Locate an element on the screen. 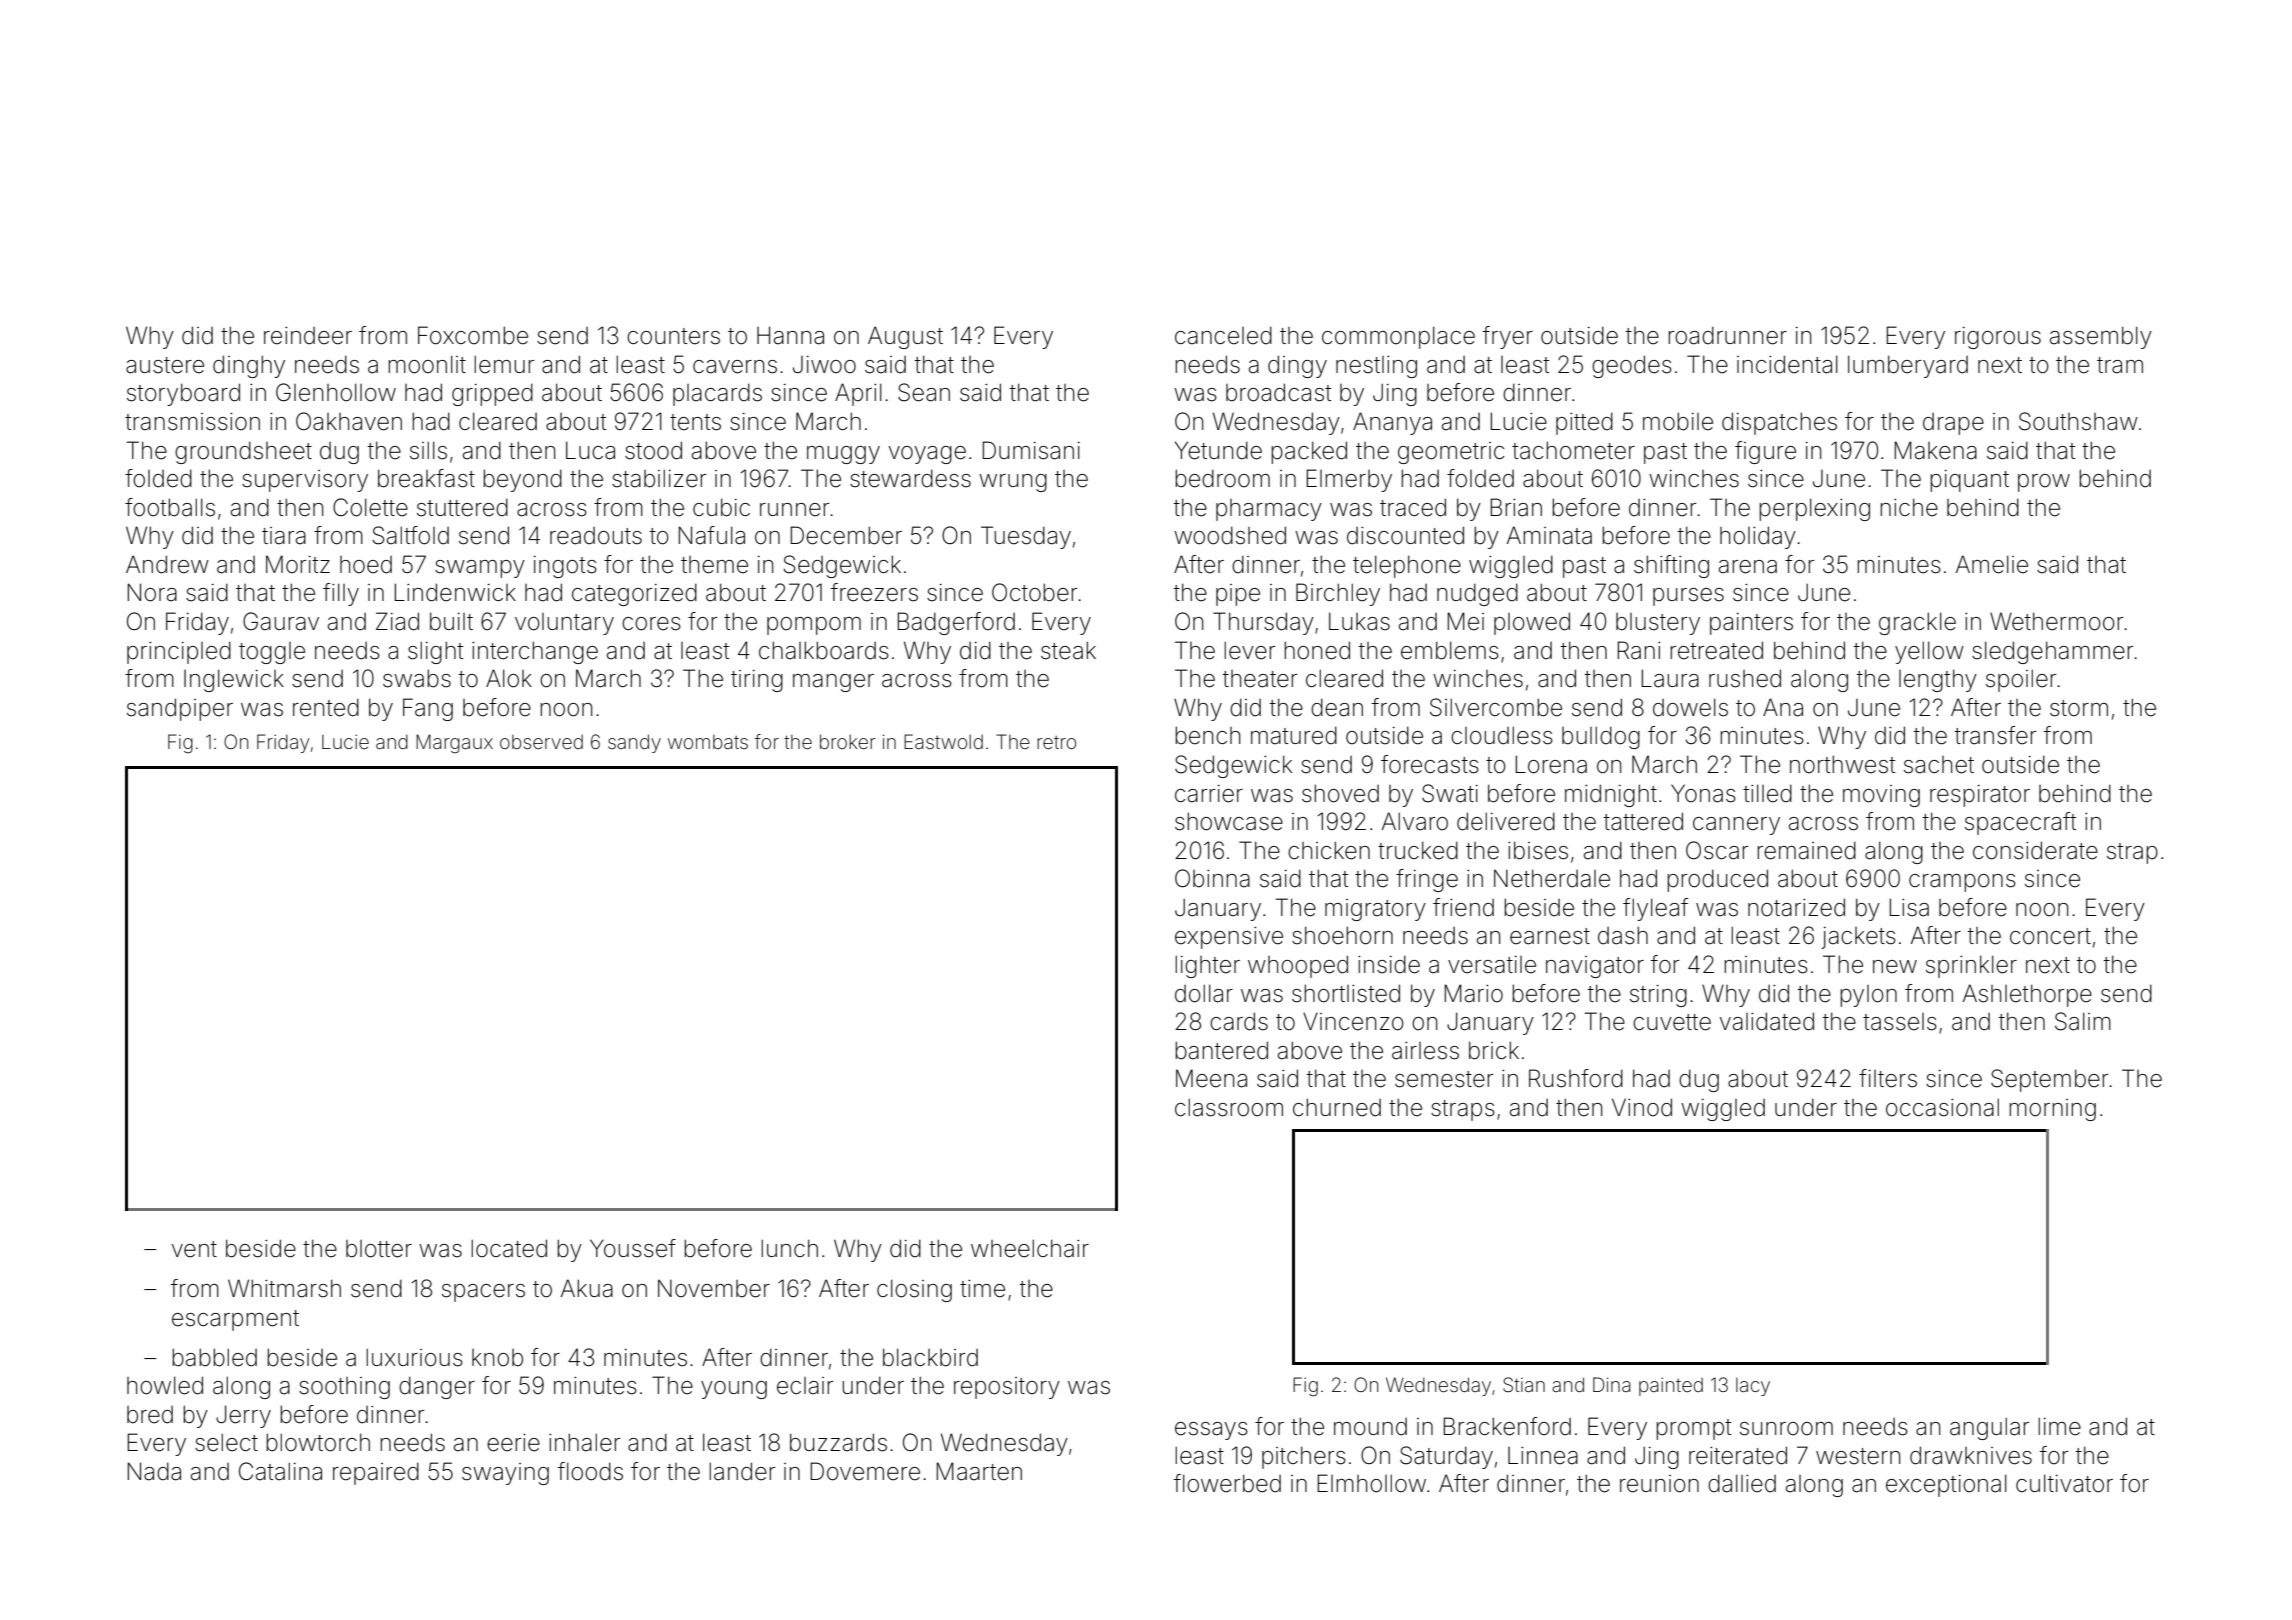 The width and height of the screenshot is (2292, 1620). Maarten is located at coordinates (979, 1471).
